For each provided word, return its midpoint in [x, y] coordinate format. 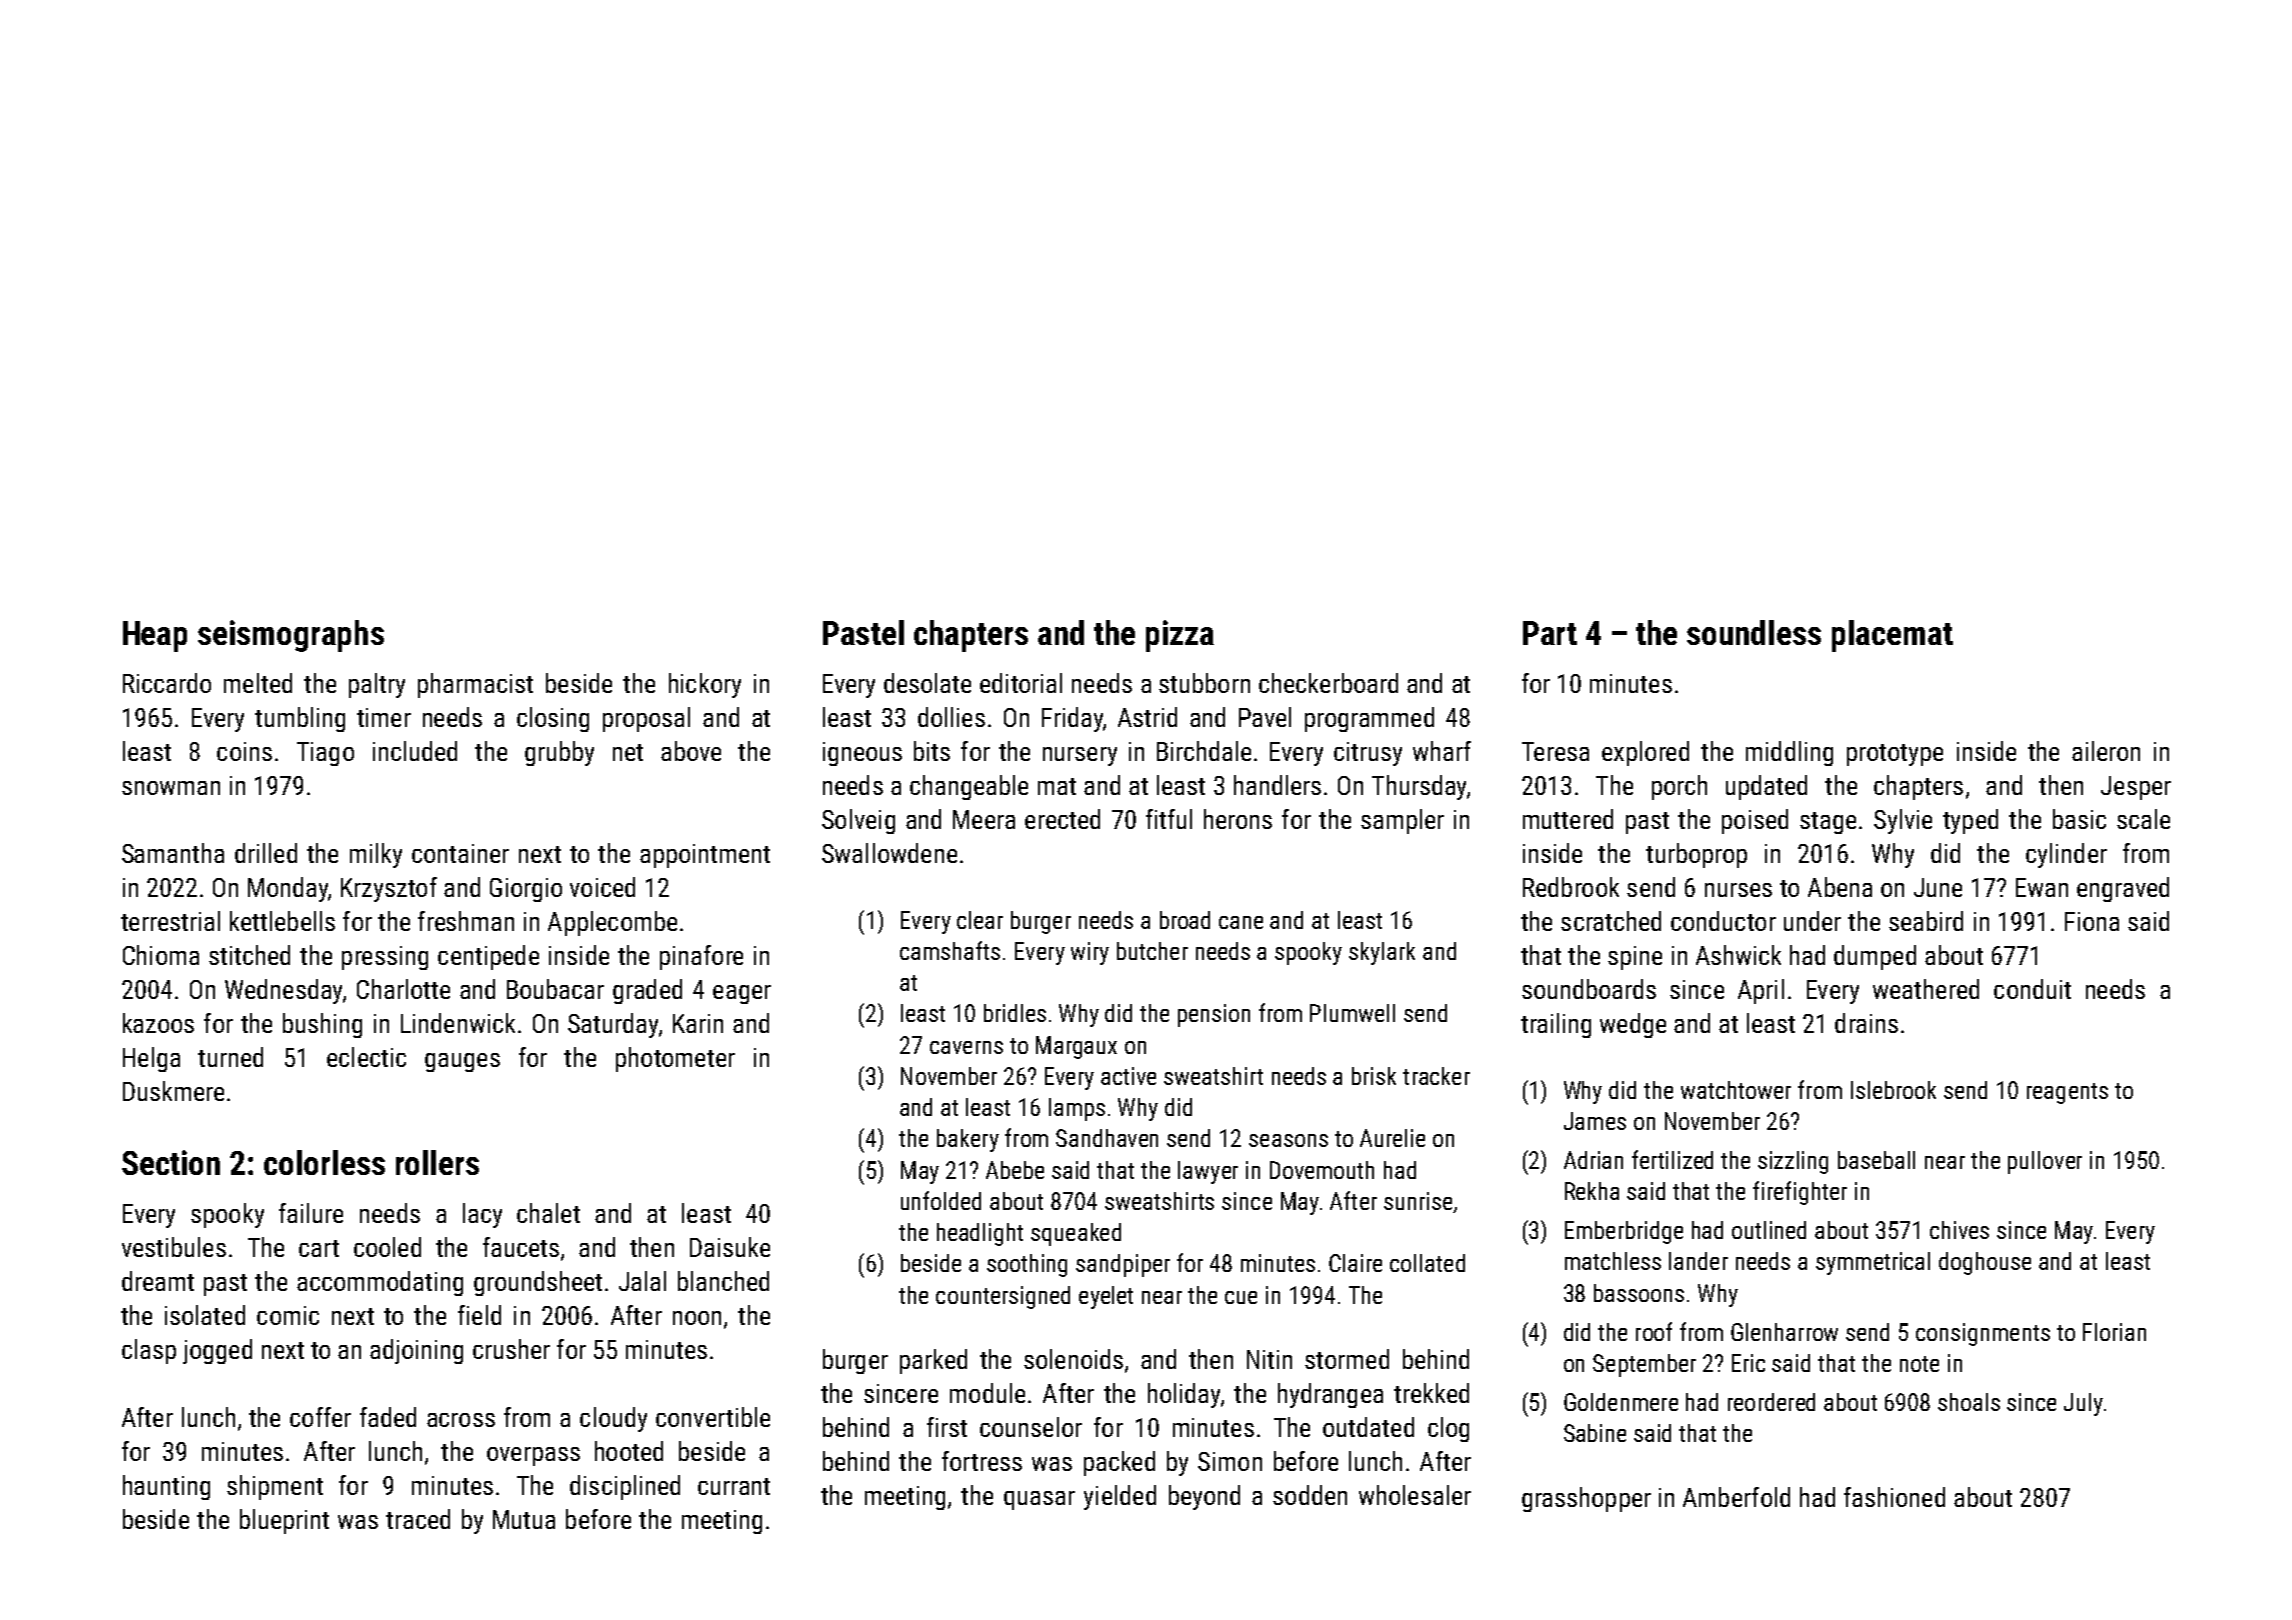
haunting [166, 1487]
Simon [1230, 1461]
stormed [1347, 1359]
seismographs [291, 636]
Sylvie [1903, 821]
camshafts [950, 950]
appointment [705, 856]
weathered [1926, 989]
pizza [1180, 636]
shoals [1969, 1402]
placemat [1892, 636]
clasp [149, 1351]
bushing [322, 1025]
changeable [969, 787]
